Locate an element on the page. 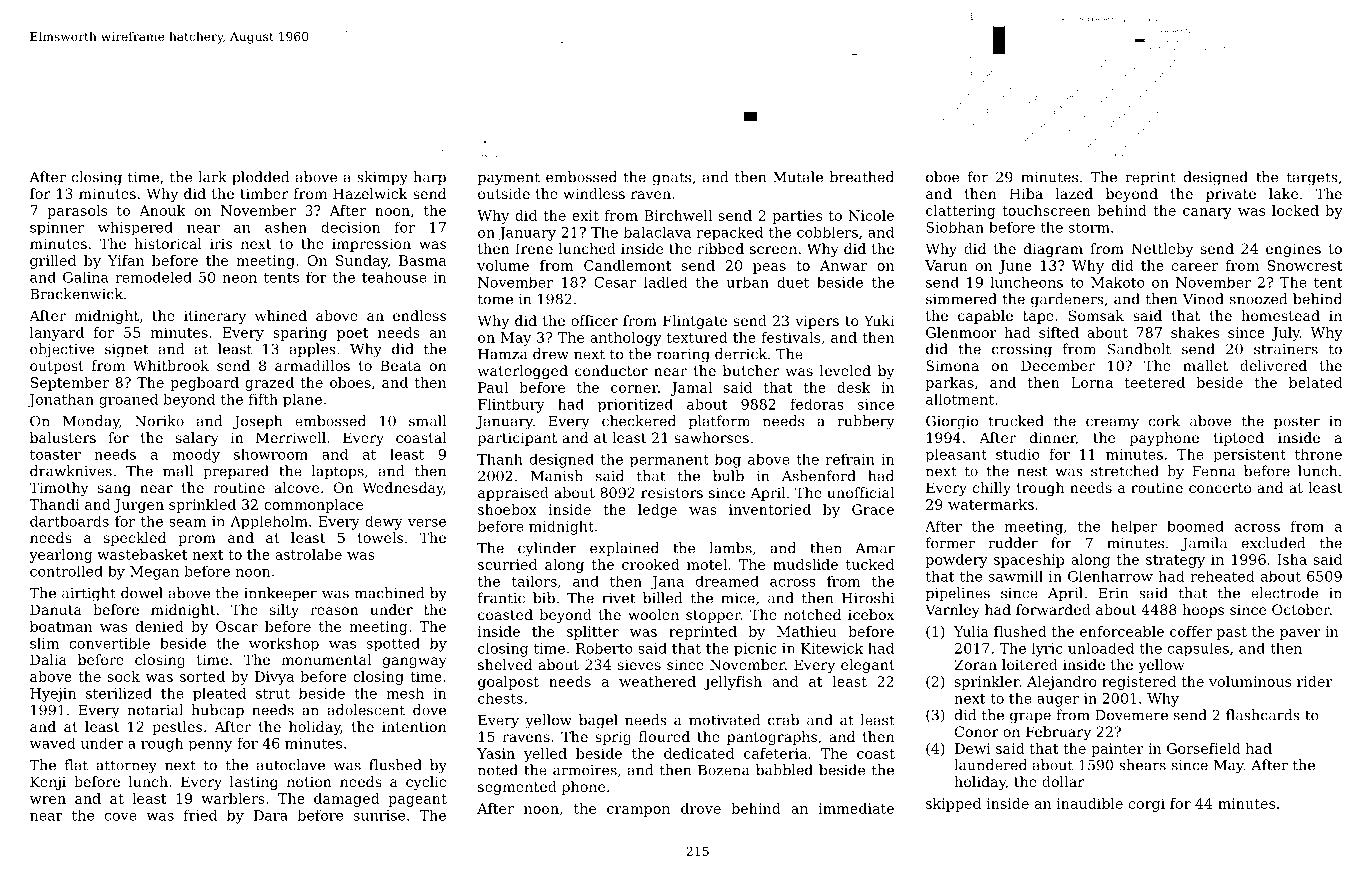  helper is located at coordinates (1134, 527).
